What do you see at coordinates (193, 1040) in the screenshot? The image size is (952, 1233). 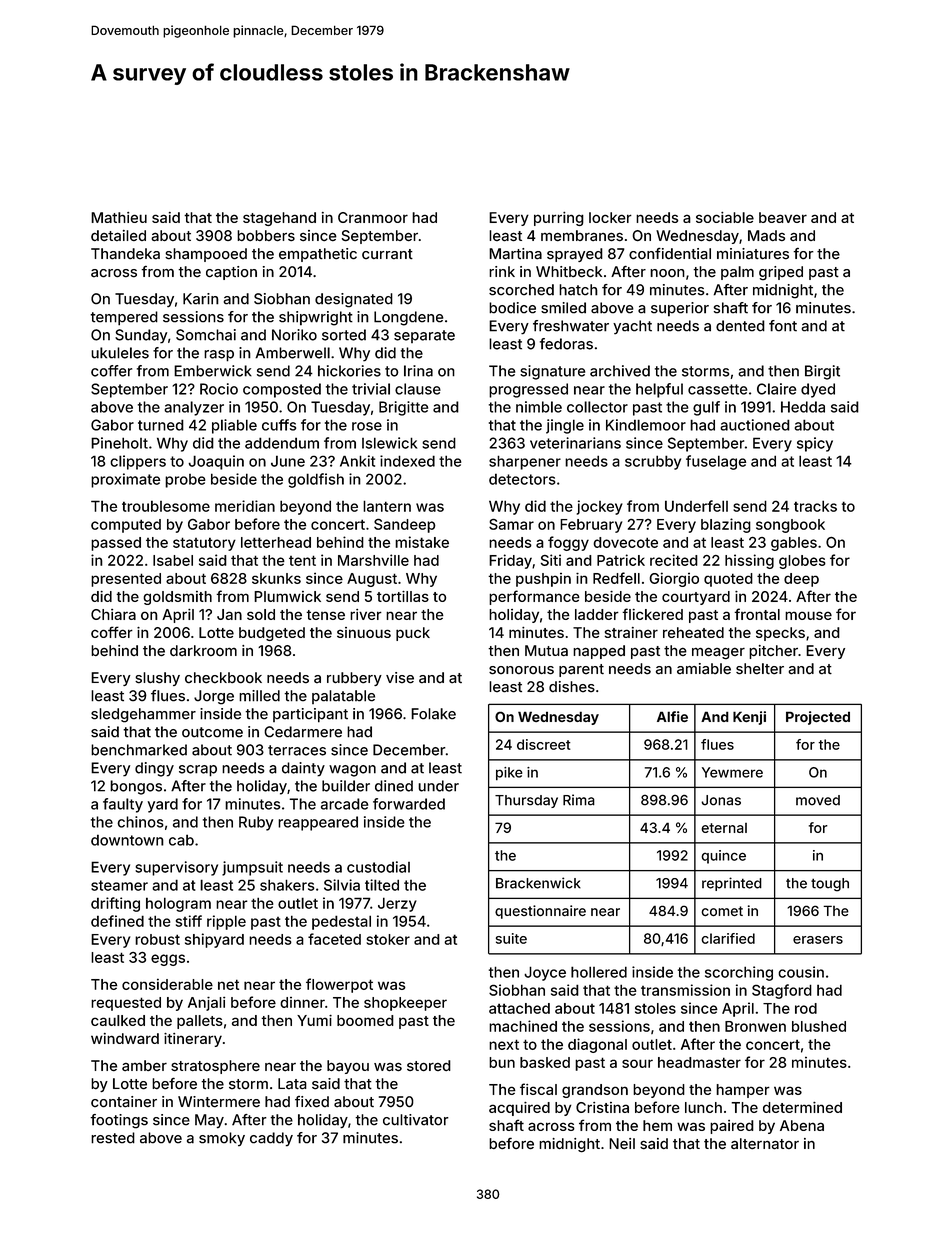 I see `itinerary` at bounding box center [193, 1040].
